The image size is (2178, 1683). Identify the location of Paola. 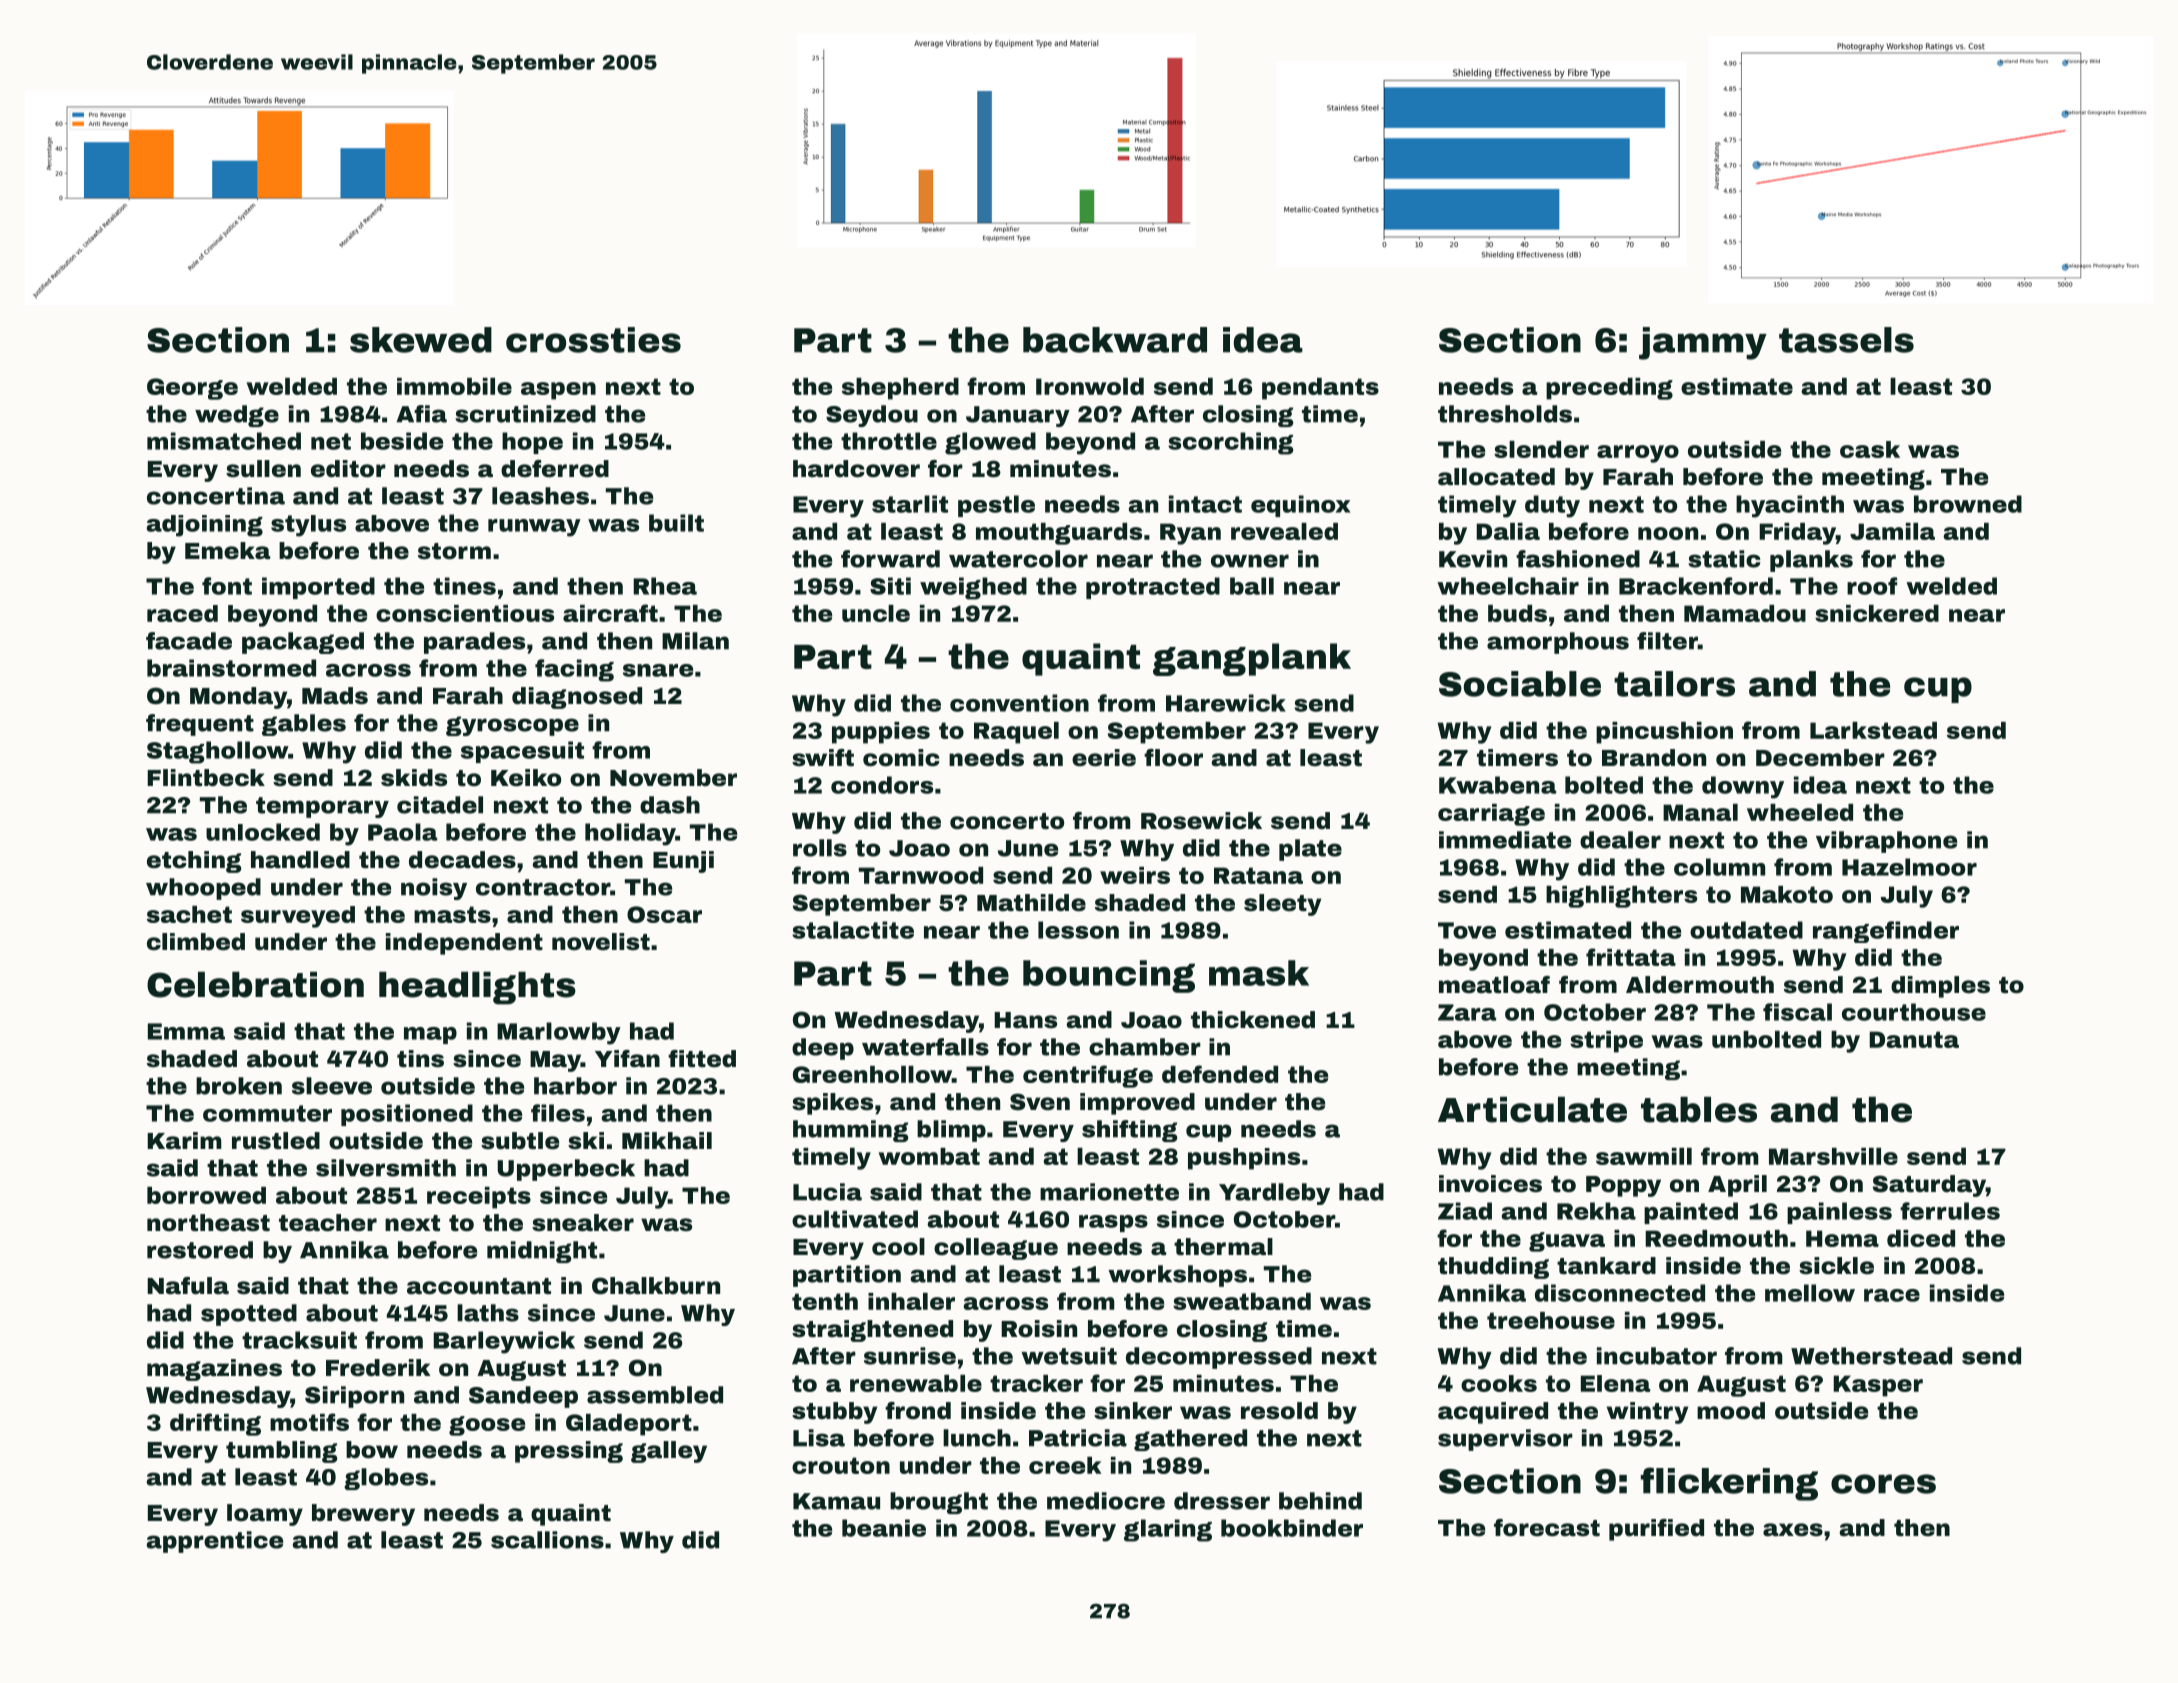
(402, 832).
